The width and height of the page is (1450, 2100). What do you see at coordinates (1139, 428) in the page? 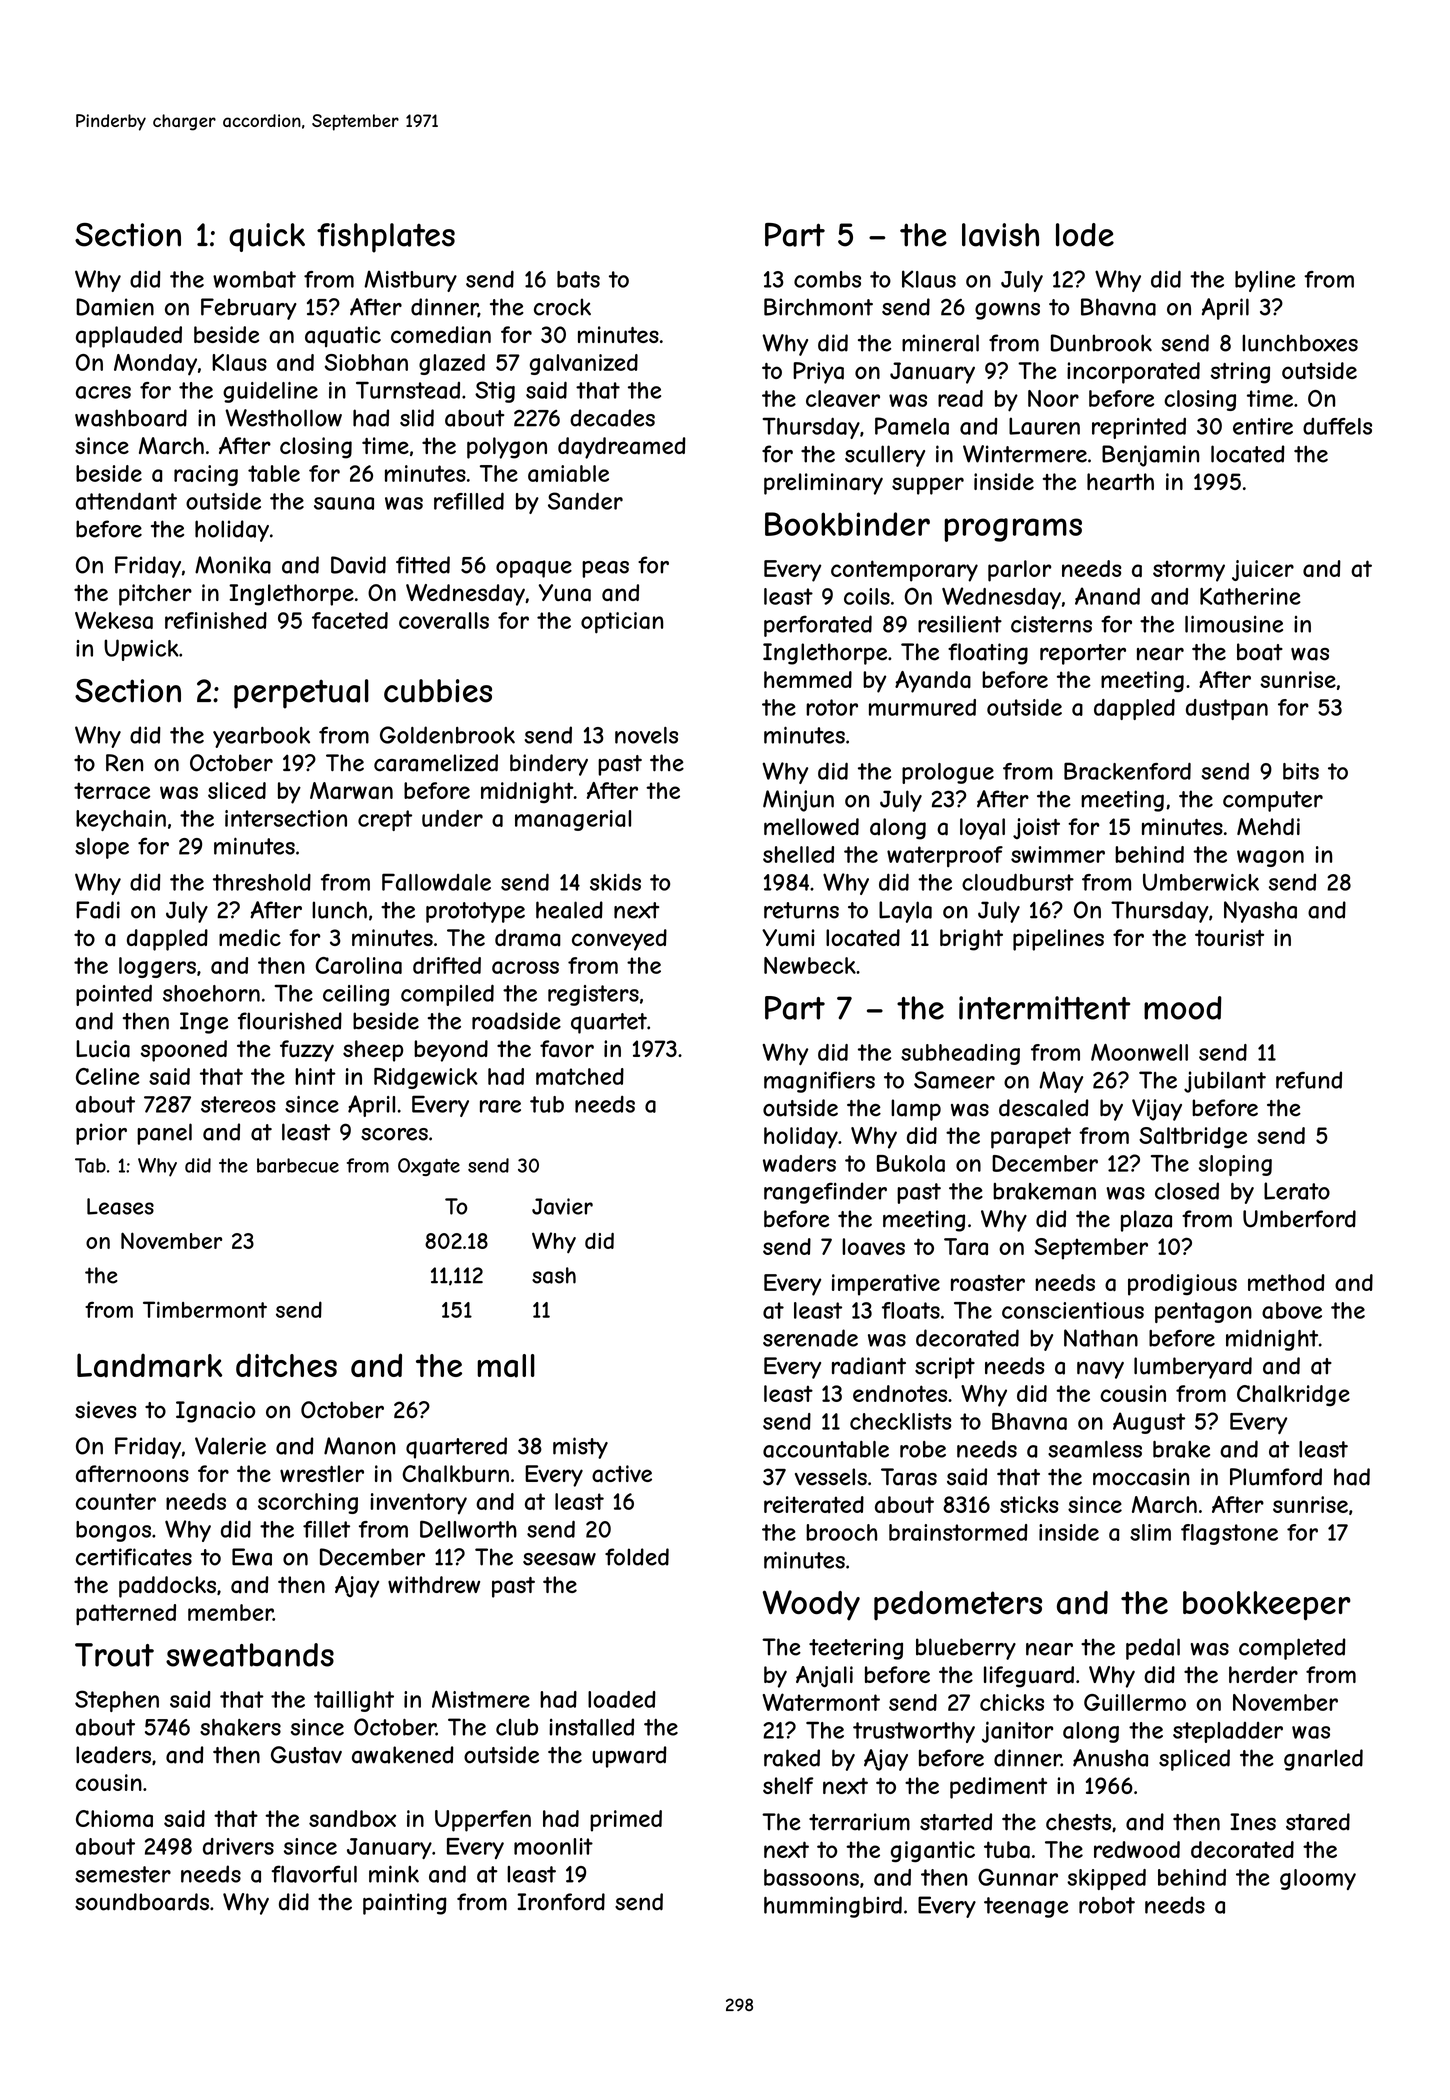
I see `reprinted` at bounding box center [1139, 428].
